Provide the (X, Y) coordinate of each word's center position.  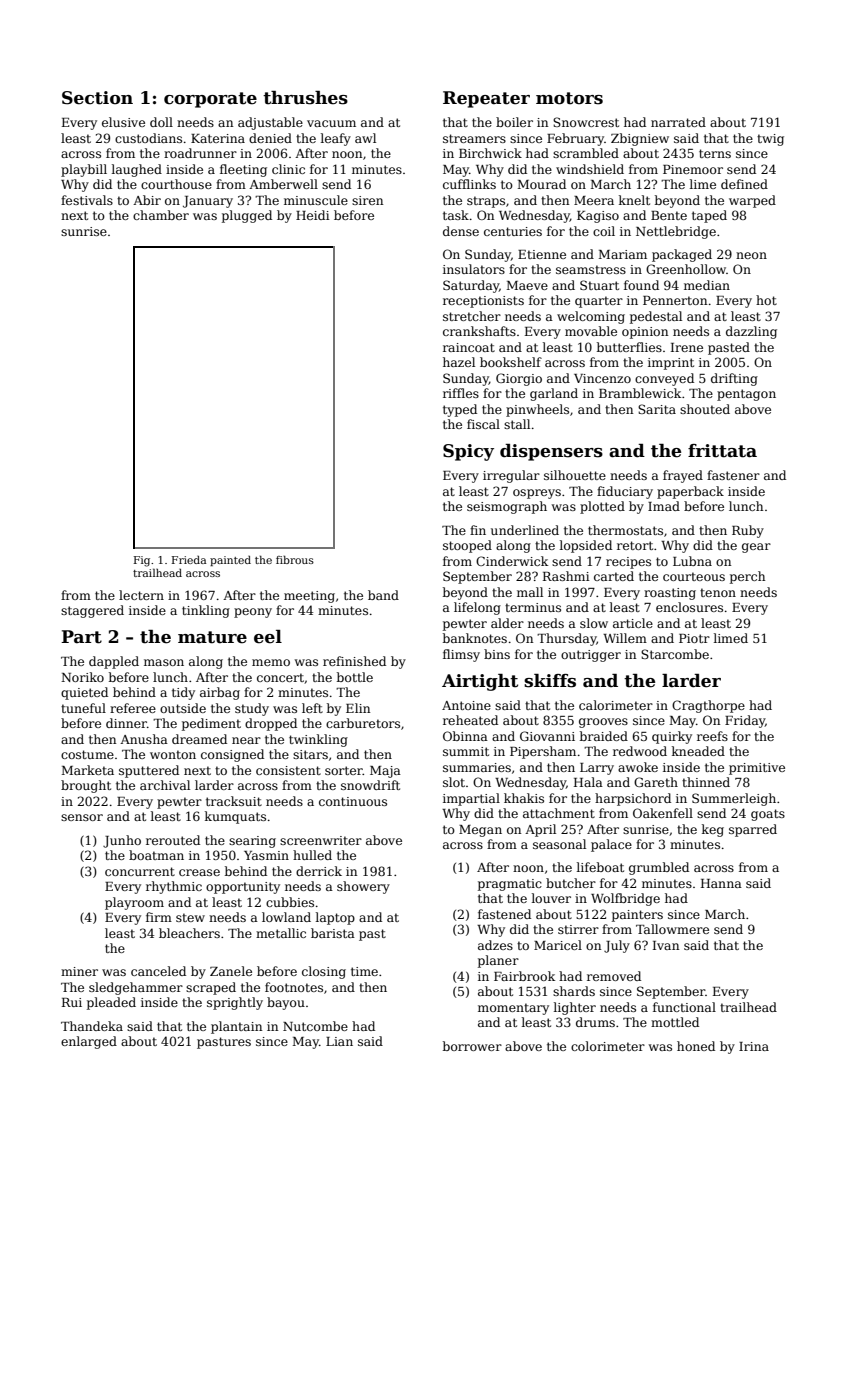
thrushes (305, 98)
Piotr (694, 638)
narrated (678, 122)
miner (79, 971)
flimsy (461, 655)
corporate (210, 100)
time (364, 971)
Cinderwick (512, 561)
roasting (670, 594)
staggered (92, 611)
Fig (142, 561)
